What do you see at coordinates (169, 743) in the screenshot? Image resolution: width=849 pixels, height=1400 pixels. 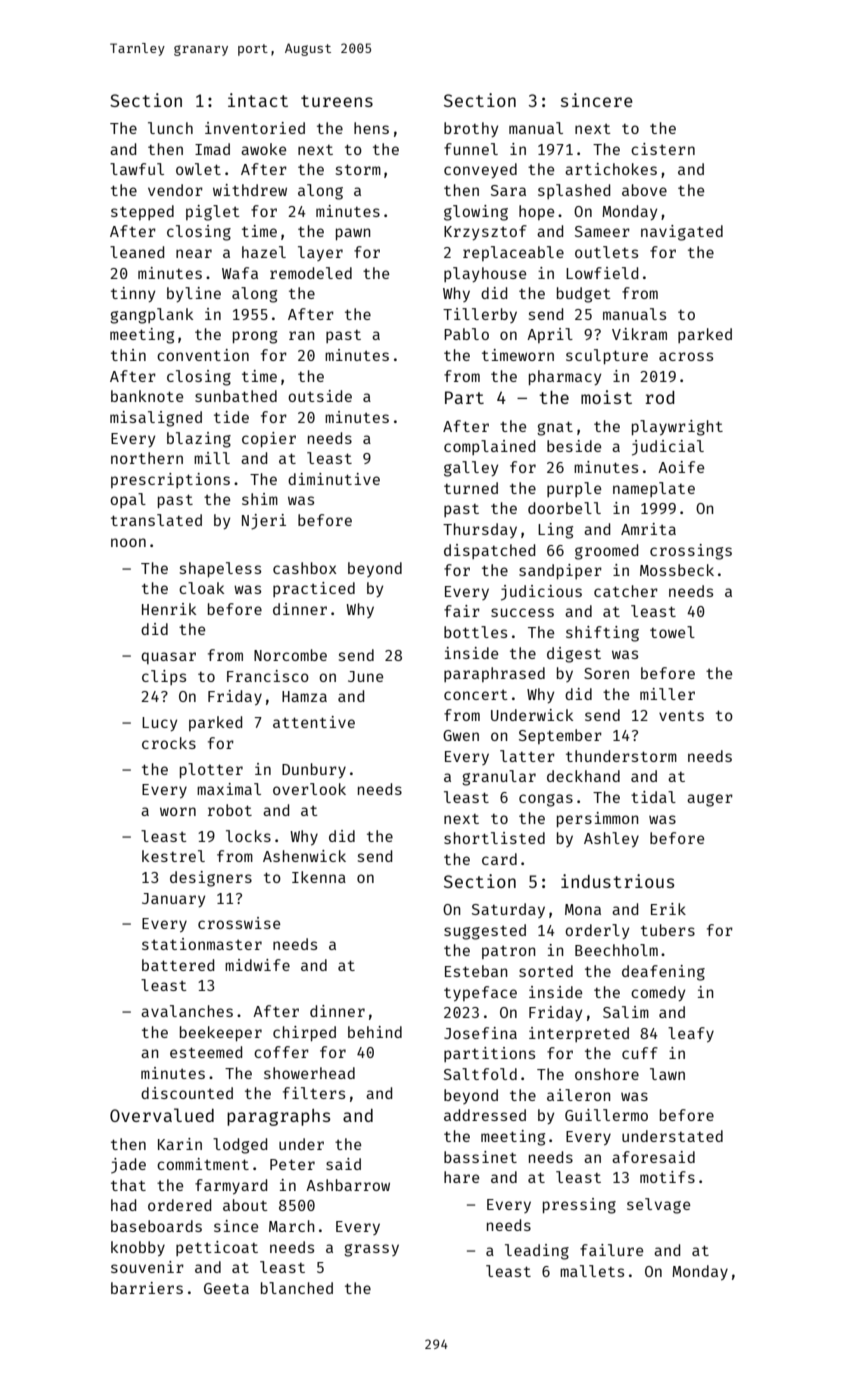 I see `crocks` at bounding box center [169, 743].
